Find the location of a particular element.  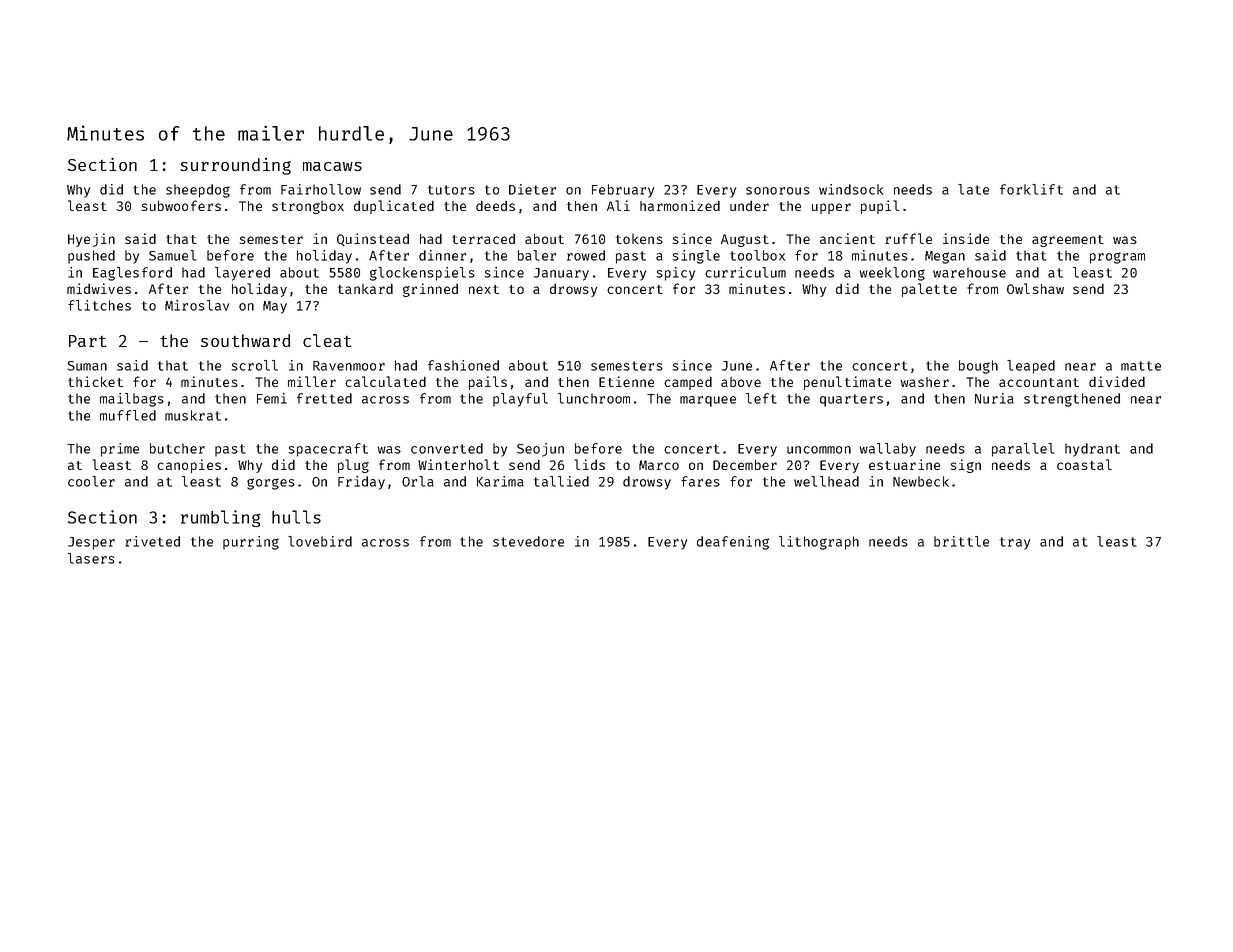

surrounding is located at coordinates (235, 166).
